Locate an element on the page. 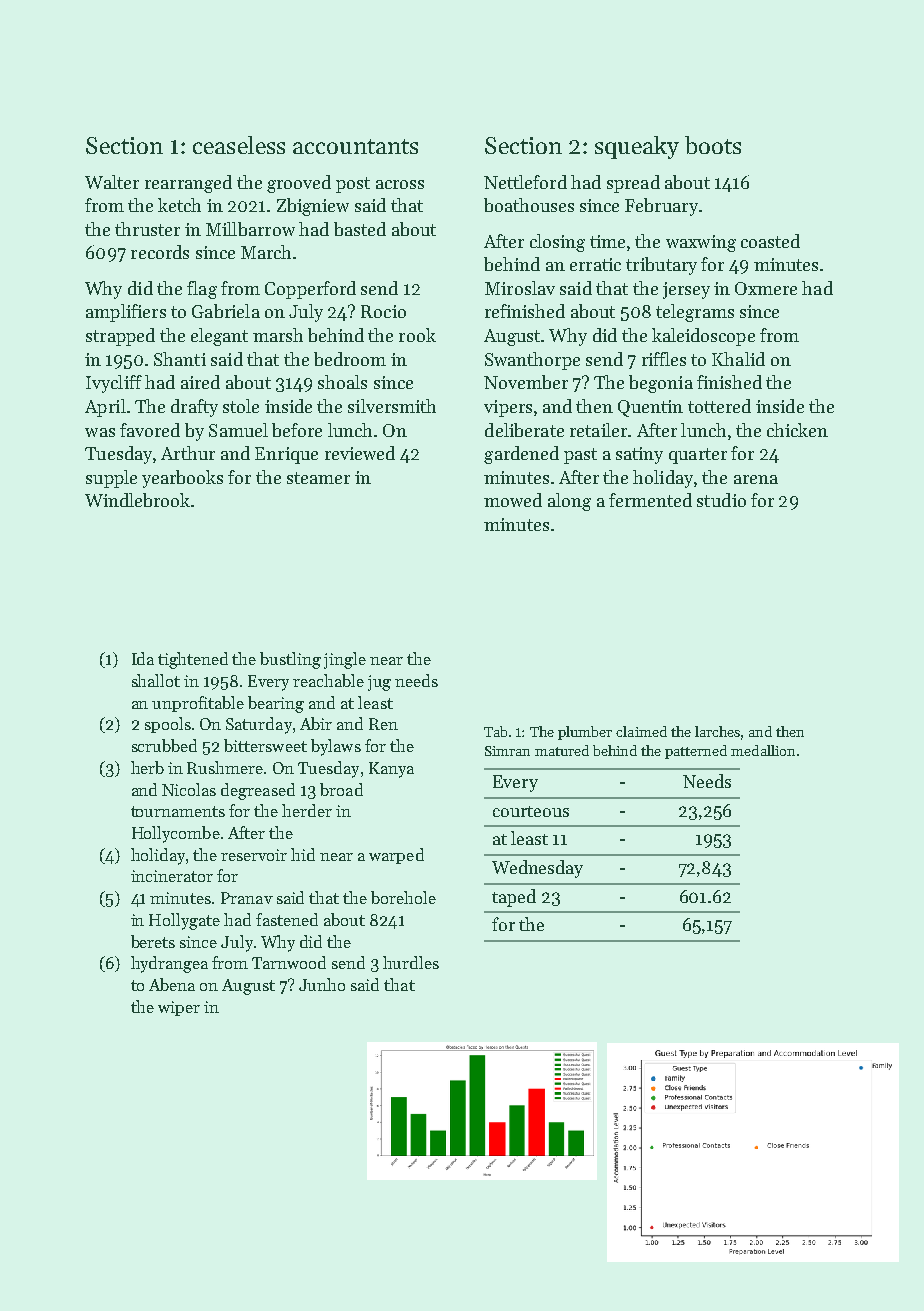 The width and height of the page is (924, 1311). stole is located at coordinates (241, 406).
